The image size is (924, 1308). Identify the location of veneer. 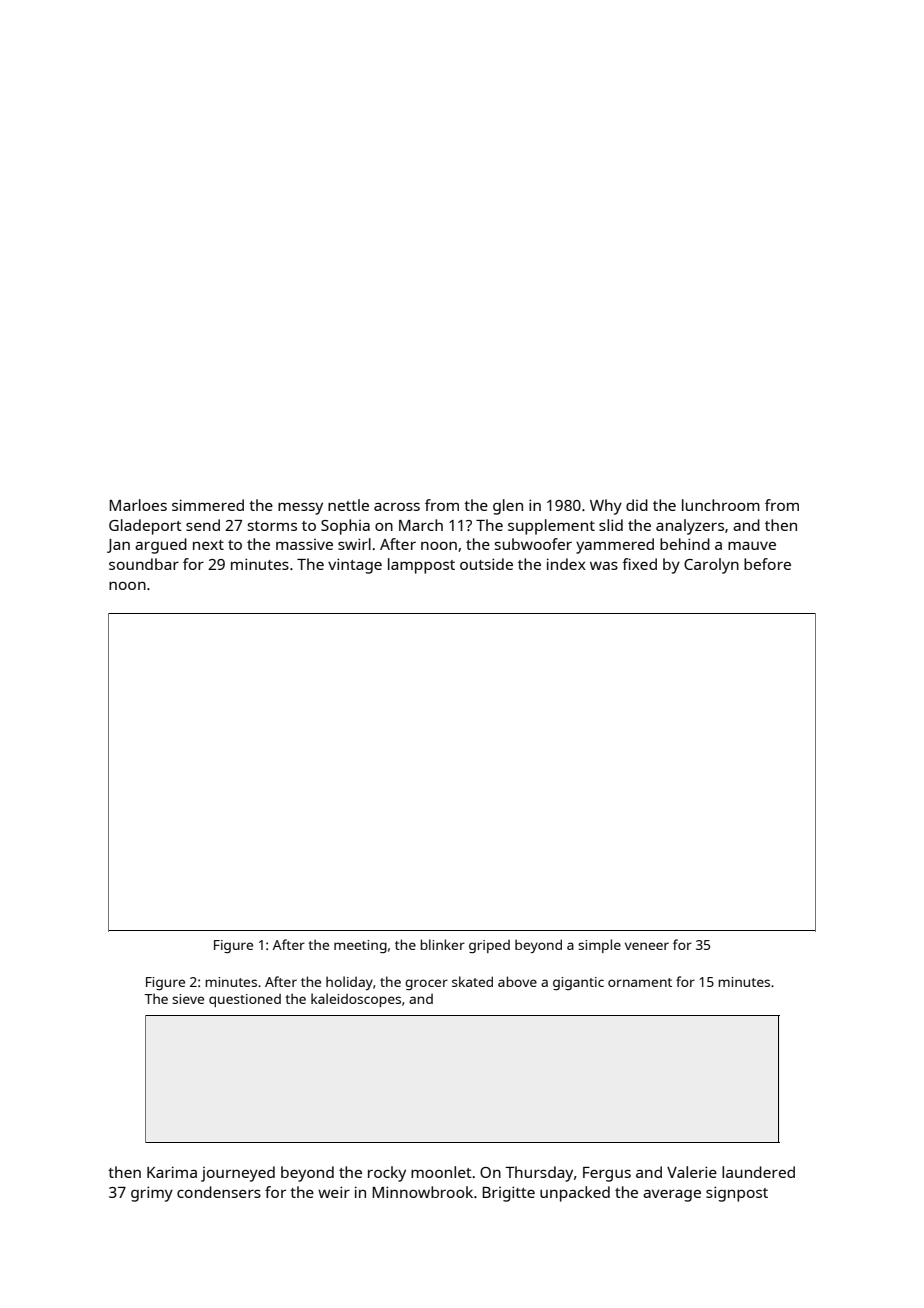
(647, 946).
